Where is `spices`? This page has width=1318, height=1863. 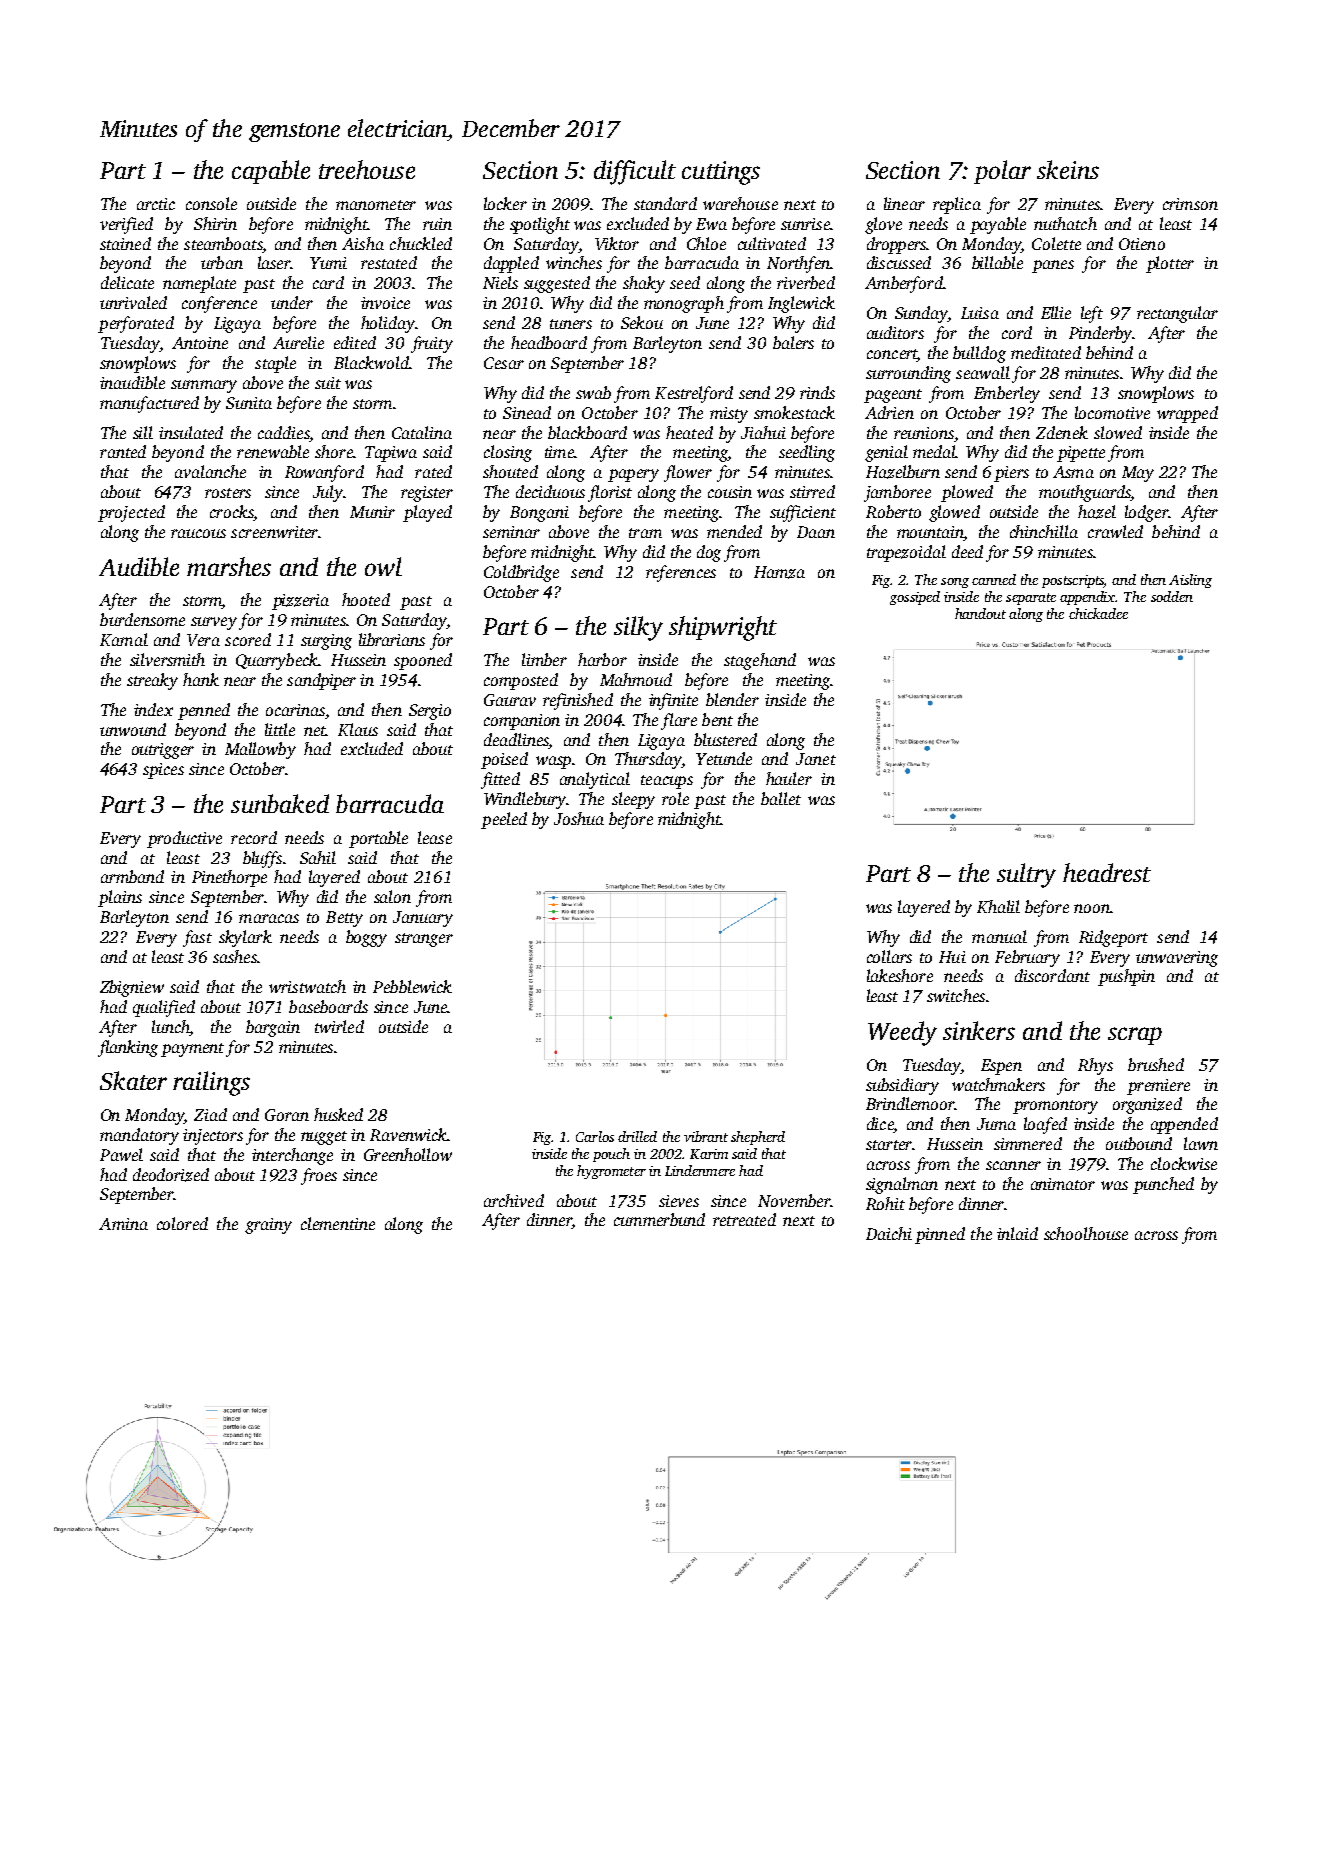 spices is located at coordinates (163, 771).
